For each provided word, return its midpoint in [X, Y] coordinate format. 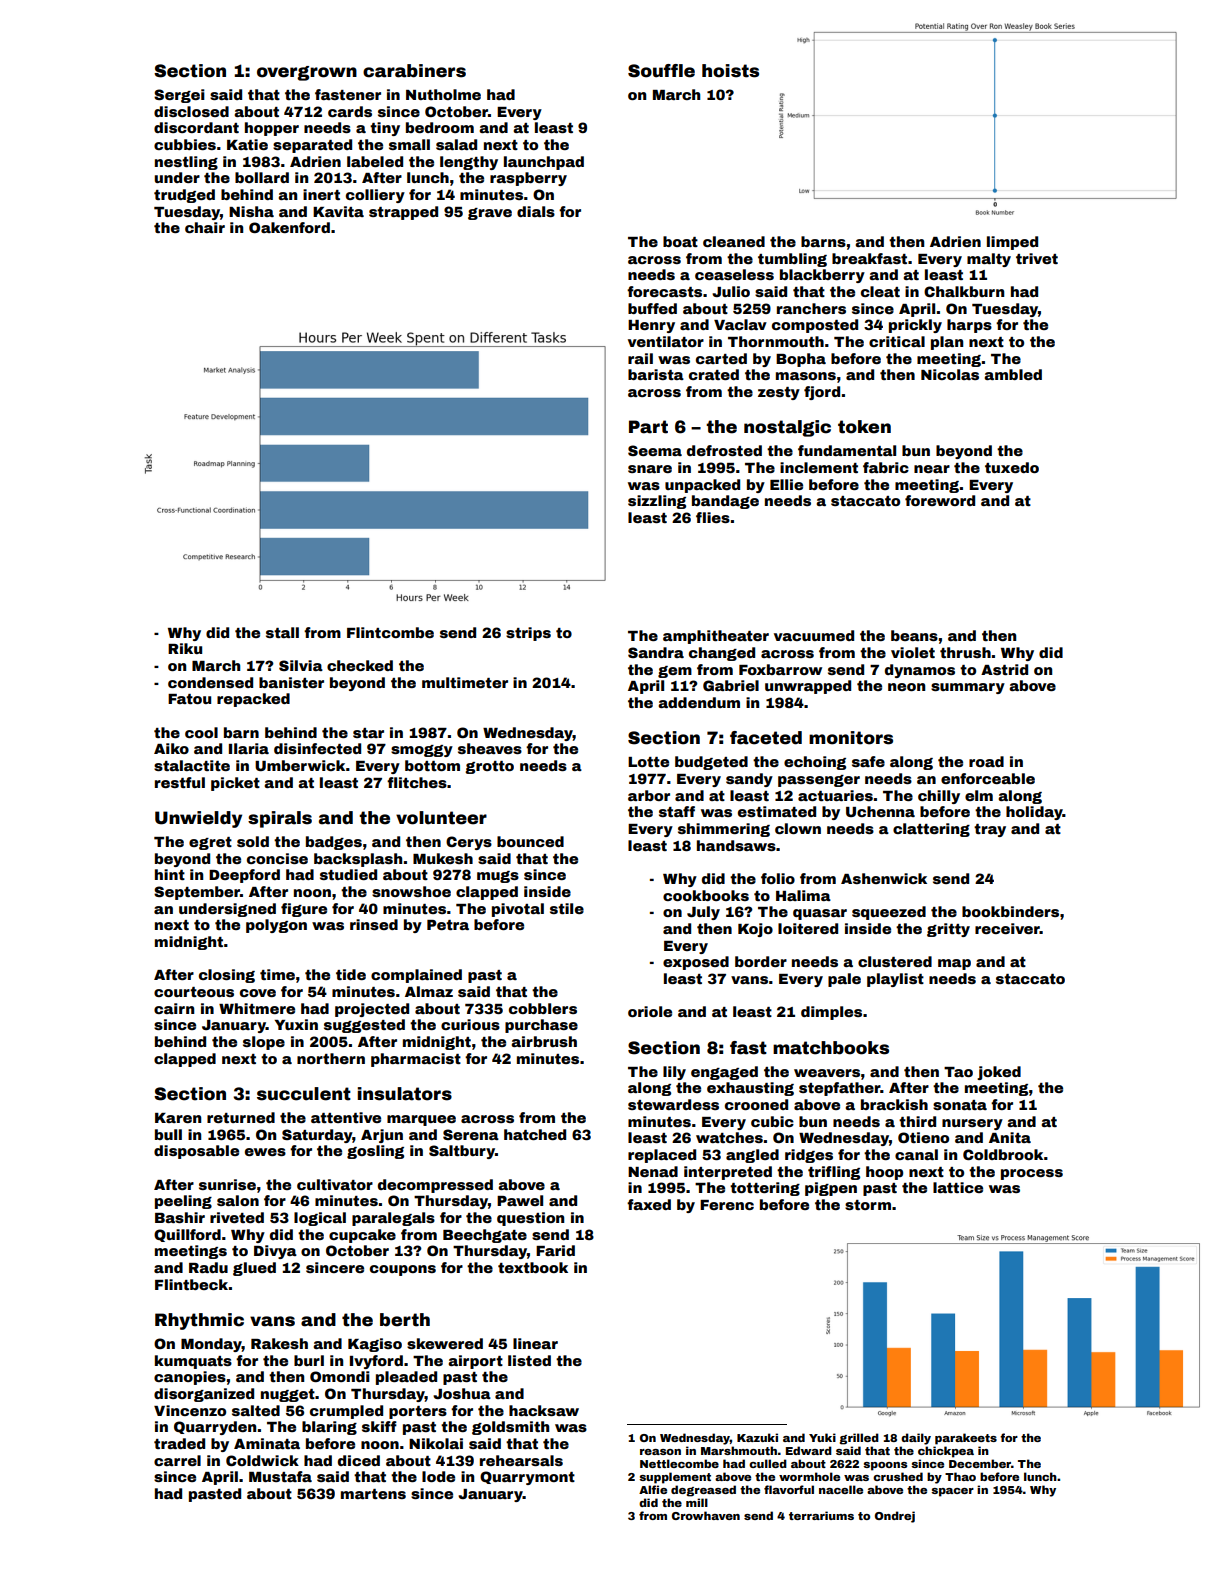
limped [1012, 243]
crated [714, 374]
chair [205, 227]
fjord [822, 393]
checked [360, 665]
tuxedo [1012, 467]
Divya [275, 1252]
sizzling [657, 502]
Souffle [661, 71]
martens [373, 1494]
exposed [696, 963]
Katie [247, 144]
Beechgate [485, 1236]
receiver [1007, 928]
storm [868, 1205]
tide [351, 974]
